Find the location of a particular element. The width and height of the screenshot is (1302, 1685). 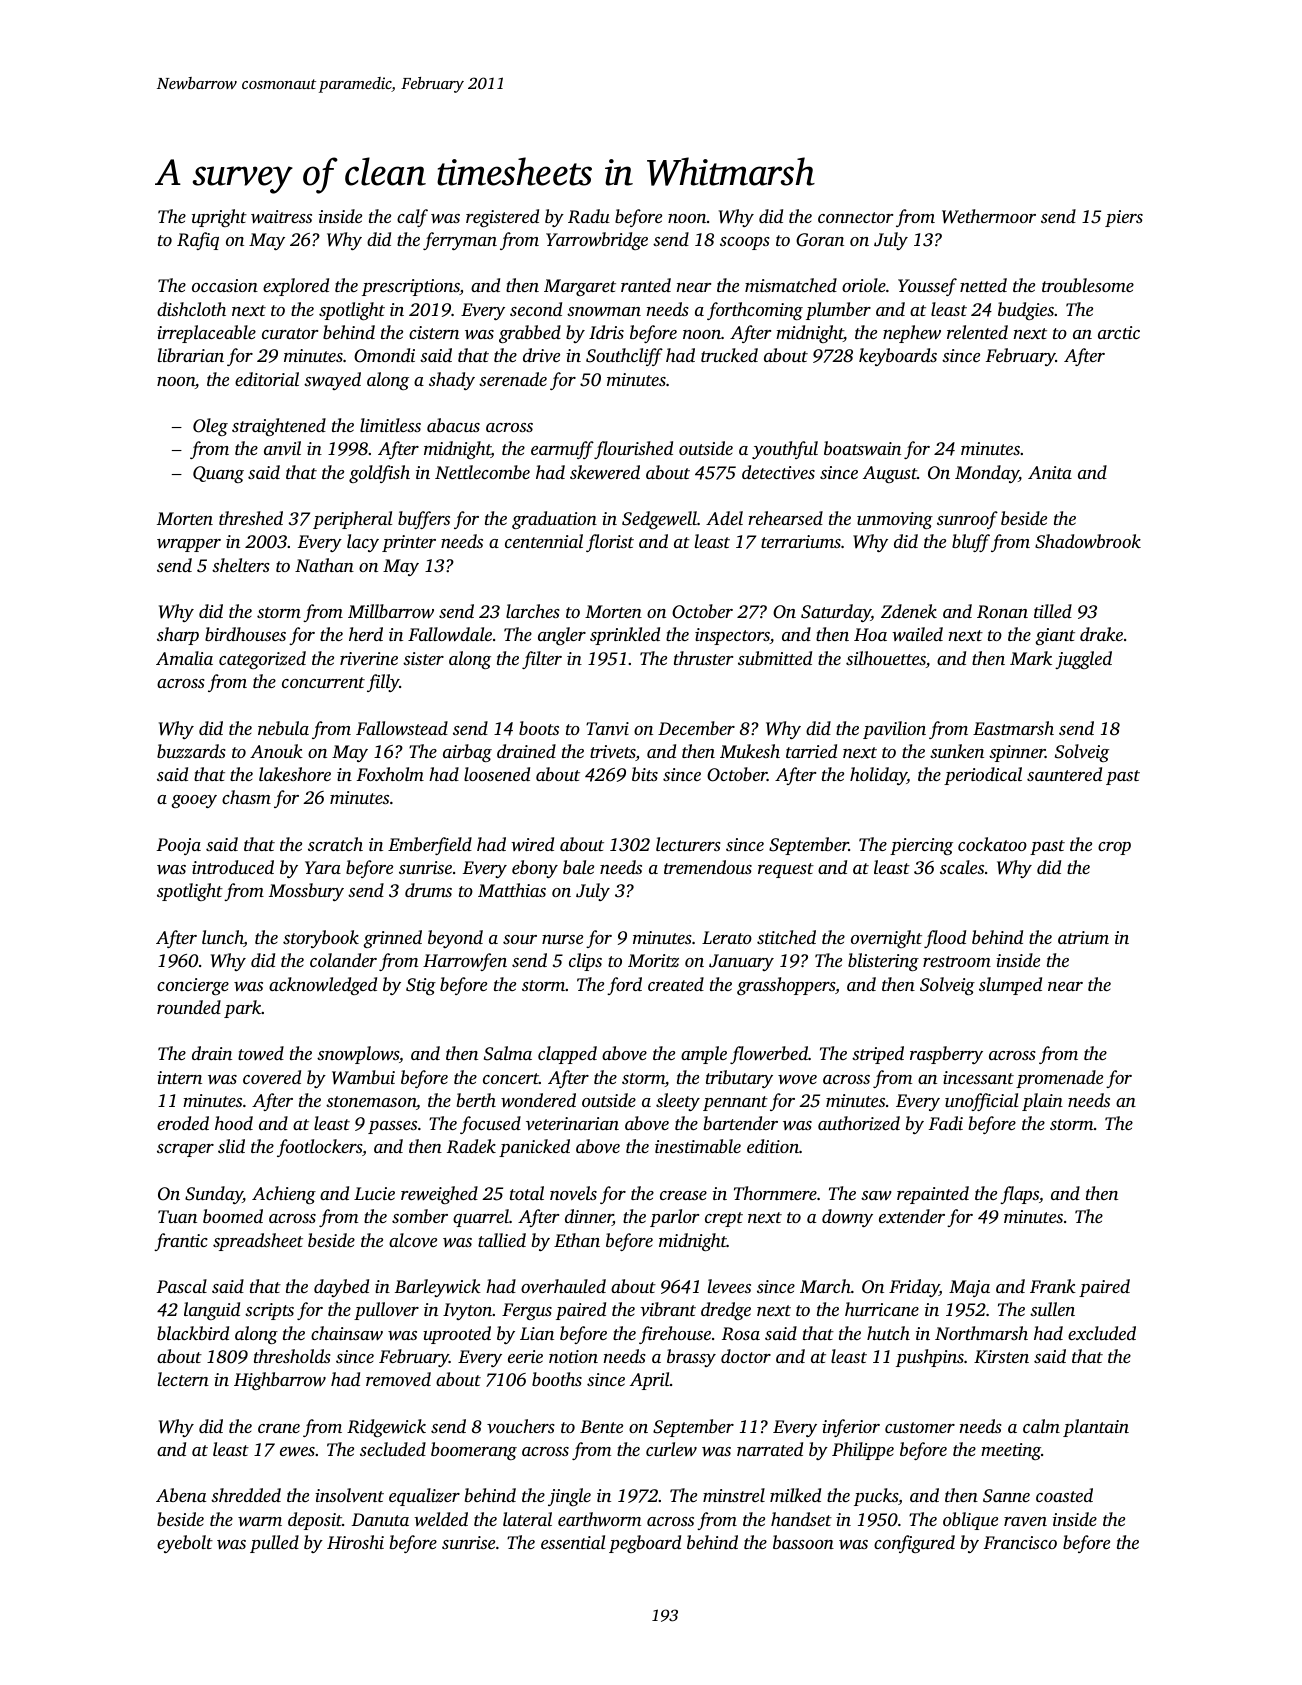

threshed is located at coordinates (251, 518).
